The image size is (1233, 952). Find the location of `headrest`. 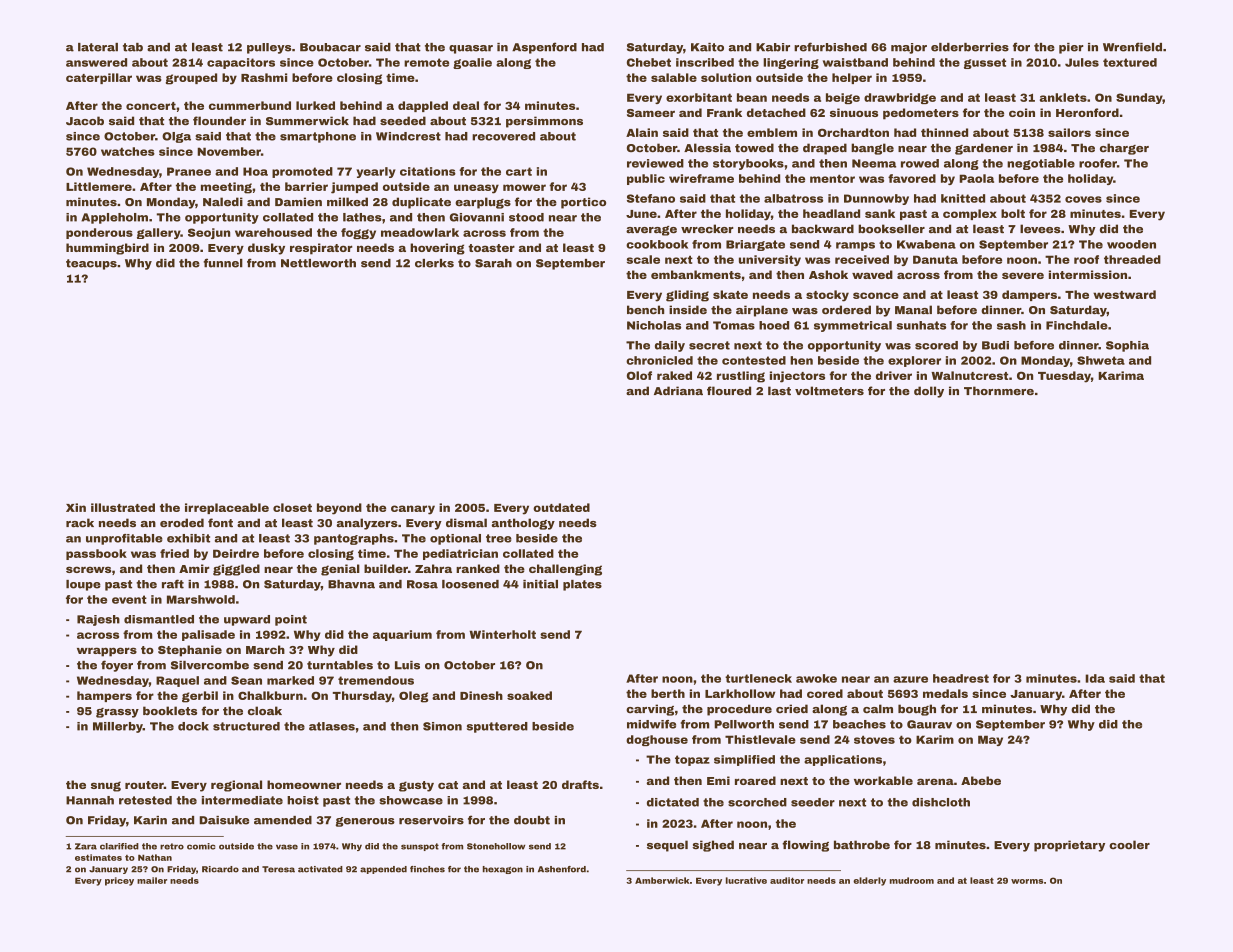

headrest is located at coordinates (961, 678).
